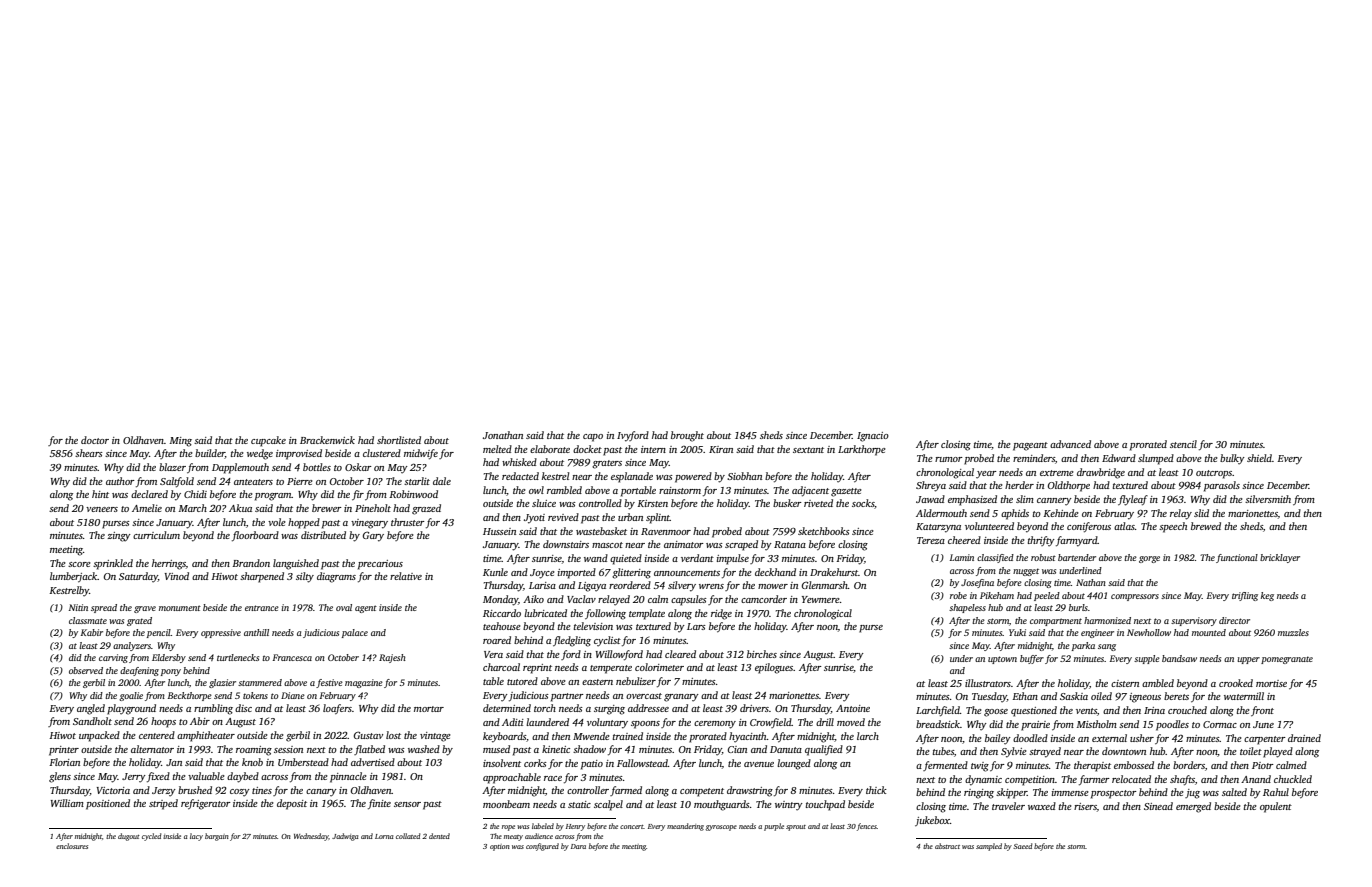 This screenshot has height=887, width=1372. What do you see at coordinates (1022, 846) in the screenshot?
I see `Saeed` at bounding box center [1022, 846].
